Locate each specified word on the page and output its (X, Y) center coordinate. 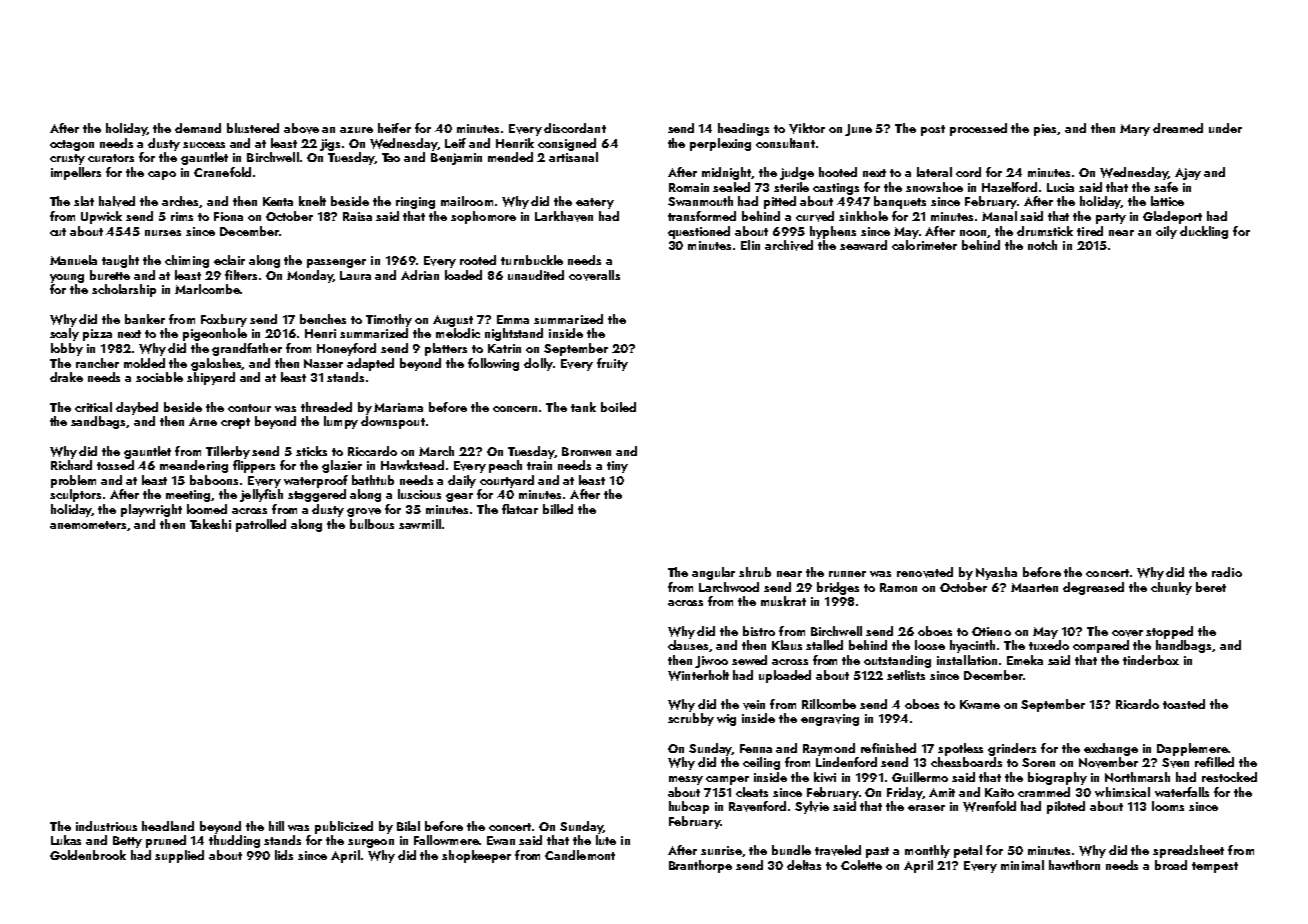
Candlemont (580, 855)
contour (249, 408)
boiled (618, 407)
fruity (612, 364)
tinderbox (1151, 660)
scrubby (691, 719)
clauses (689, 646)
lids (284, 855)
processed (978, 129)
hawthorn (1074, 865)
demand (198, 128)
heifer (394, 128)
